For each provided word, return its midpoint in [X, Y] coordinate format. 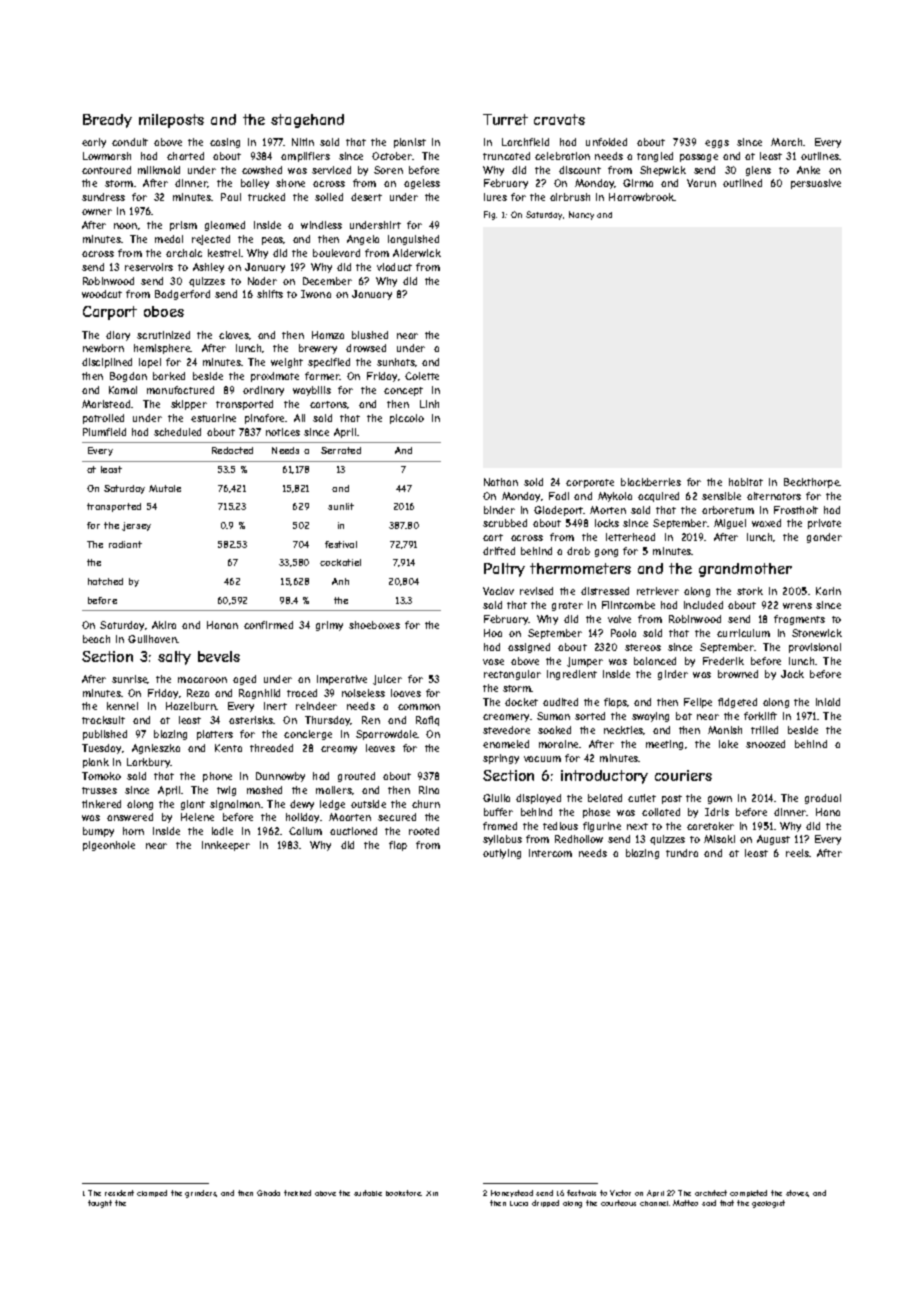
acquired [658, 497]
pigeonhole [109, 846]
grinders [201, 1194]
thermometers [580, 568]
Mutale [165, 488]
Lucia [519, 1203]
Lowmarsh [107, 156]
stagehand [307, 121]
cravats [559, 119]
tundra [682, 853]
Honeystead [512, 1193]
